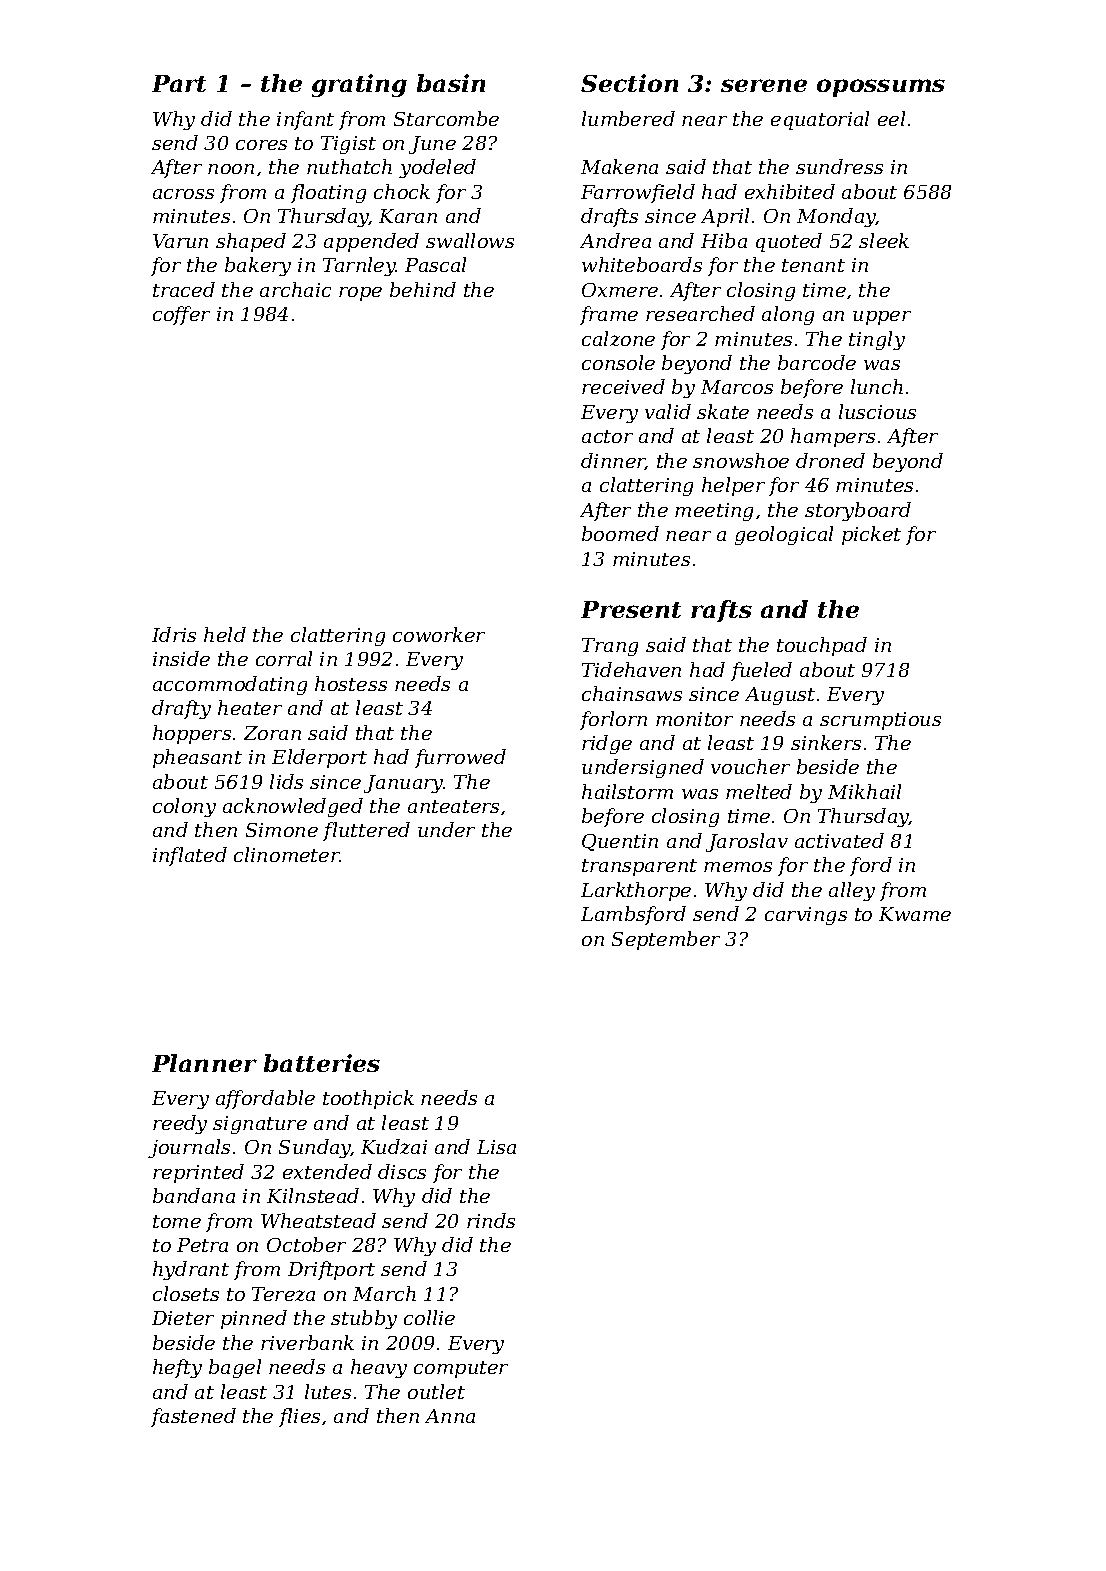 The height and width of the screenshot is (1571, 1106). Describe the element at coordinates (453, 806) in the screenshot. I see `anteaters` at that location.
